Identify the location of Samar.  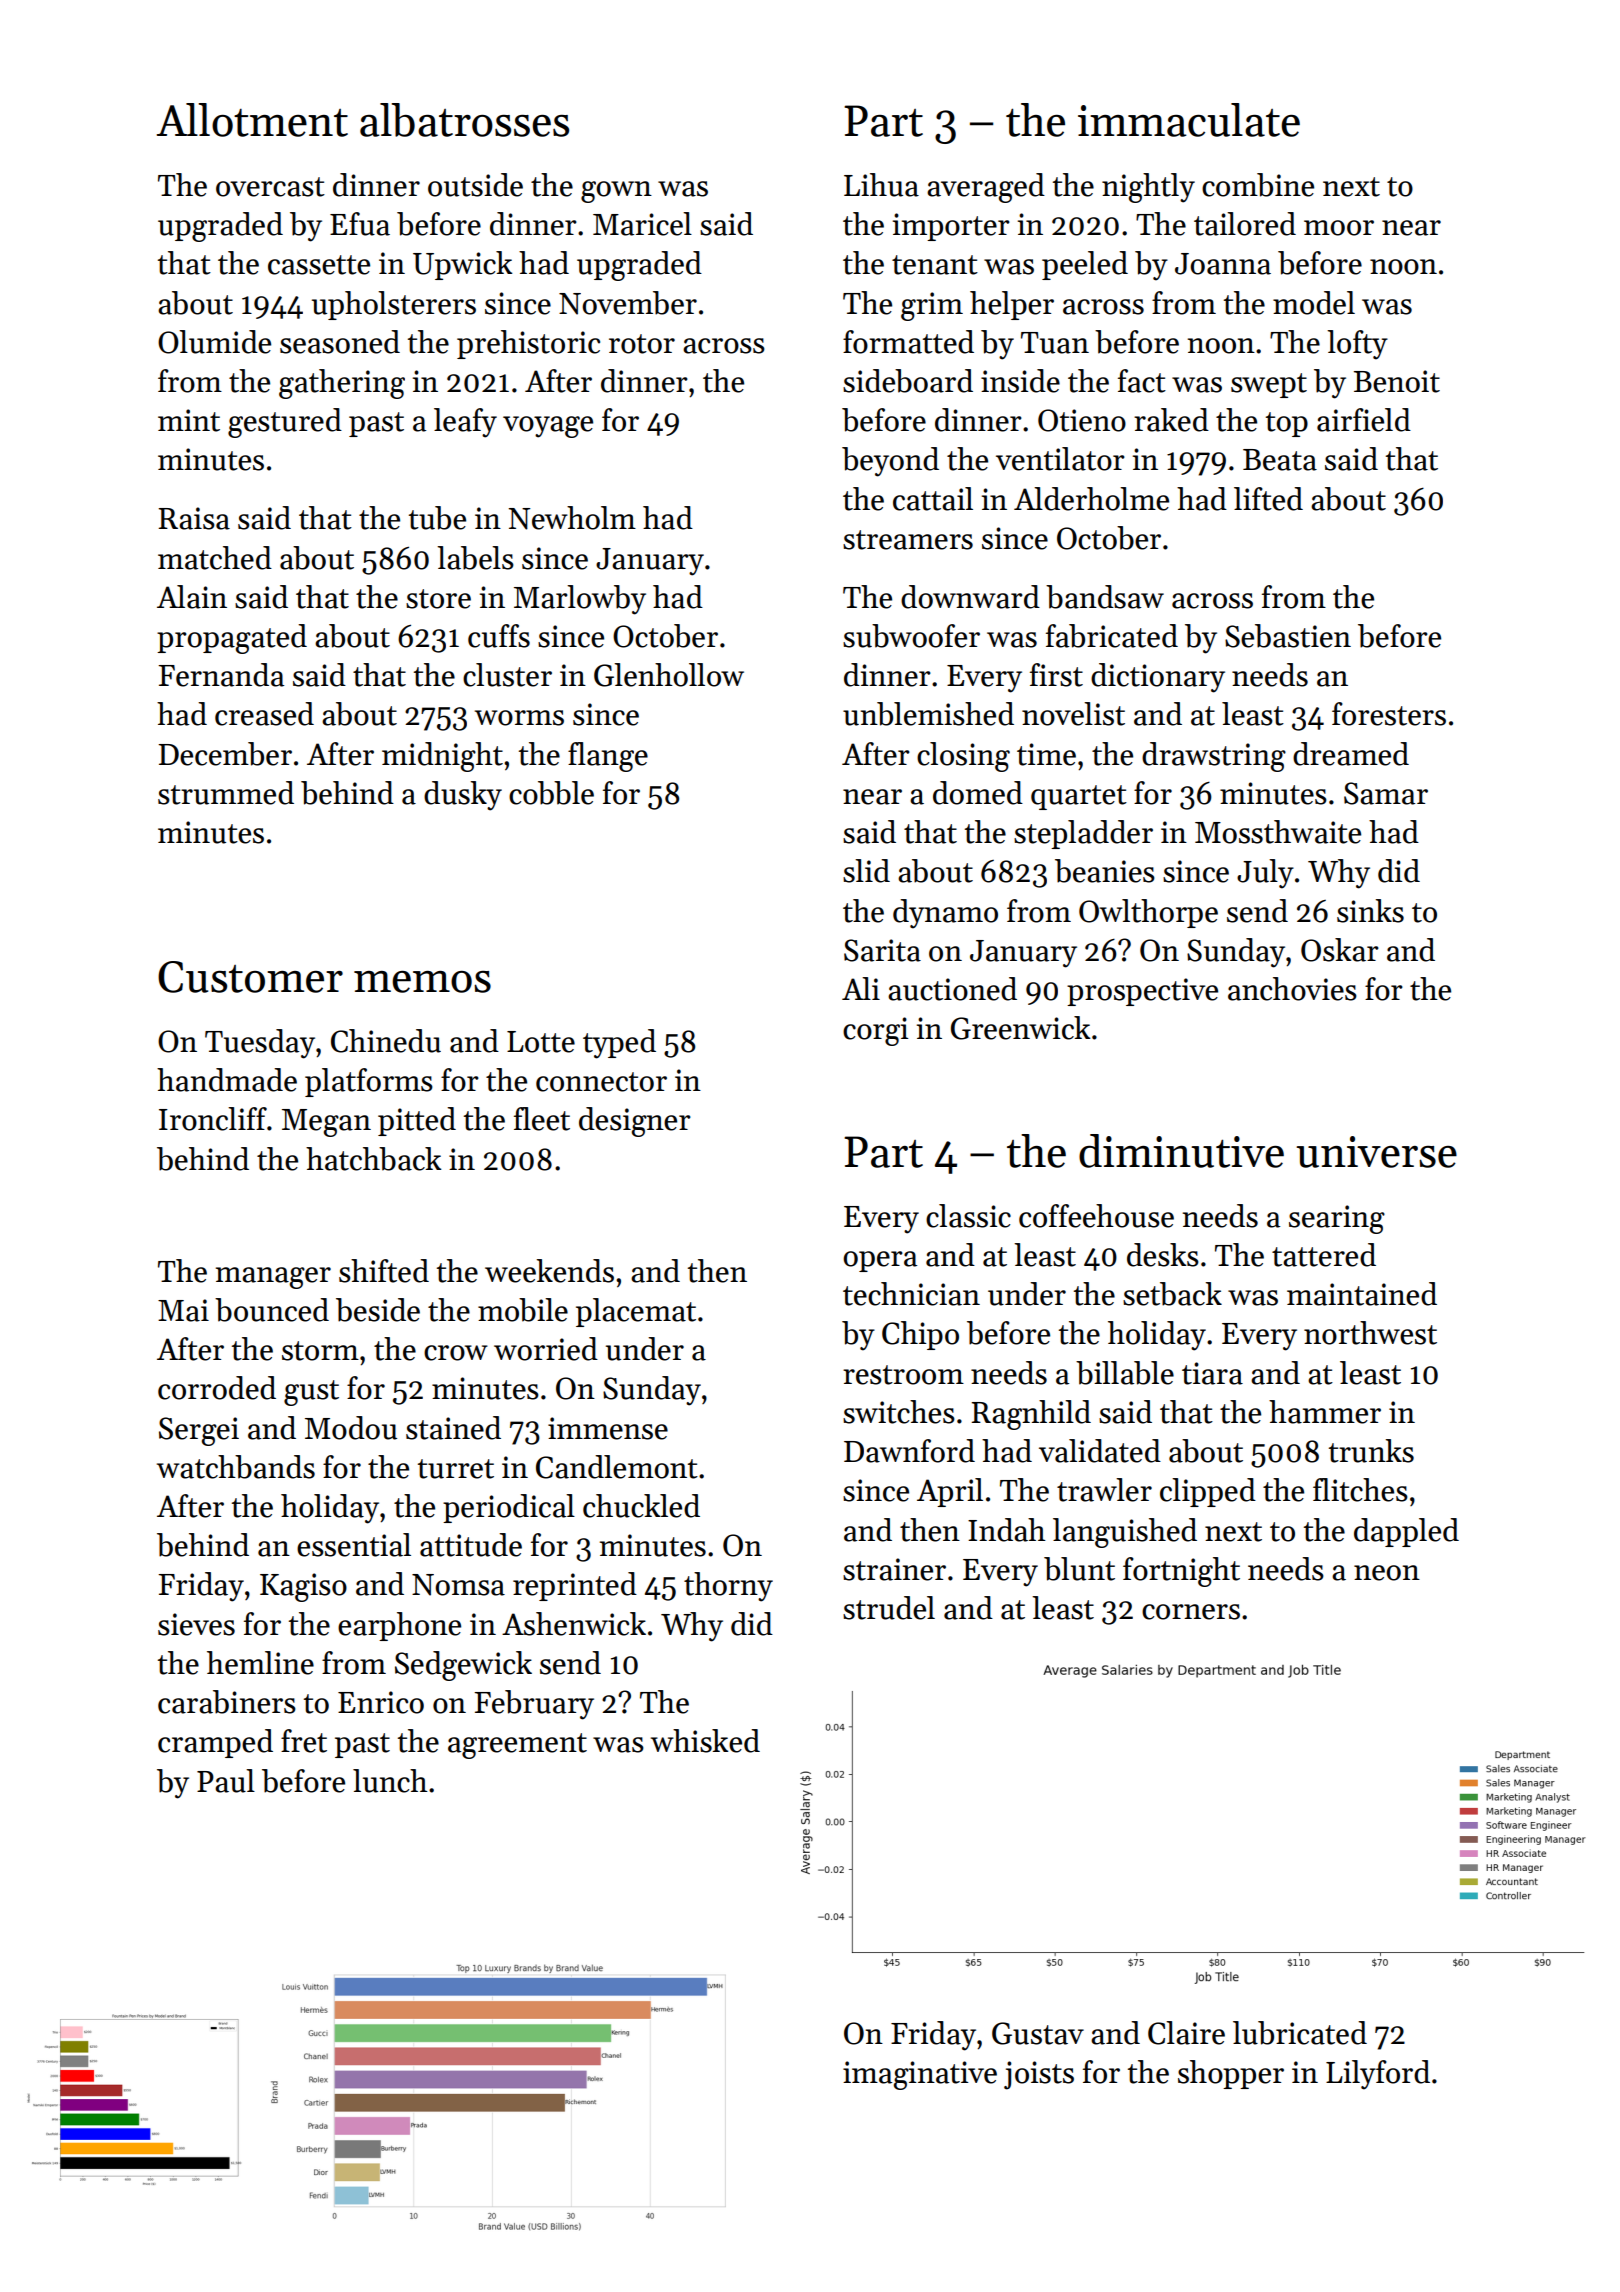
(1386, 793).
